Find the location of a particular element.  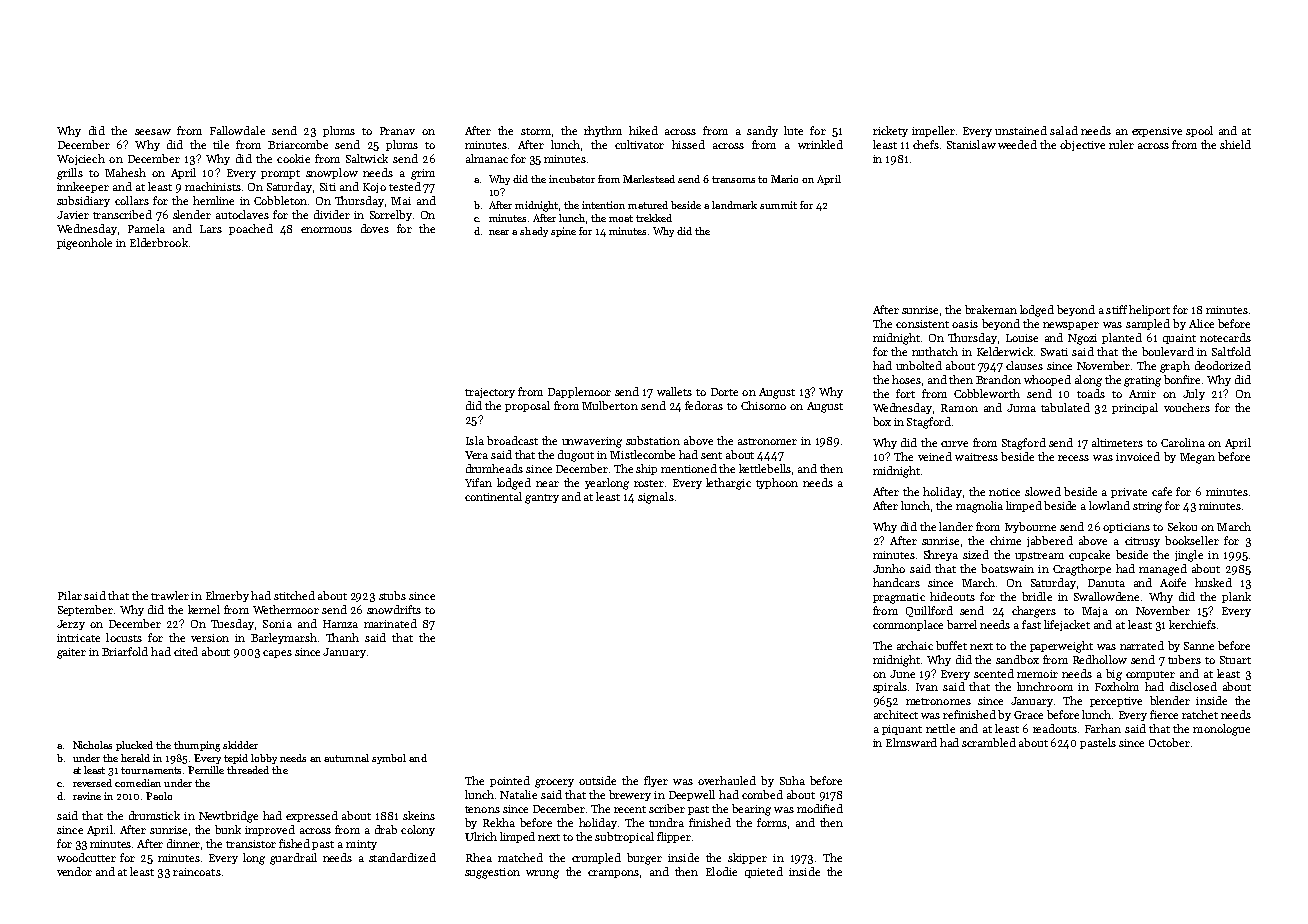

jabbered is located at coordinates (1050, 541).
